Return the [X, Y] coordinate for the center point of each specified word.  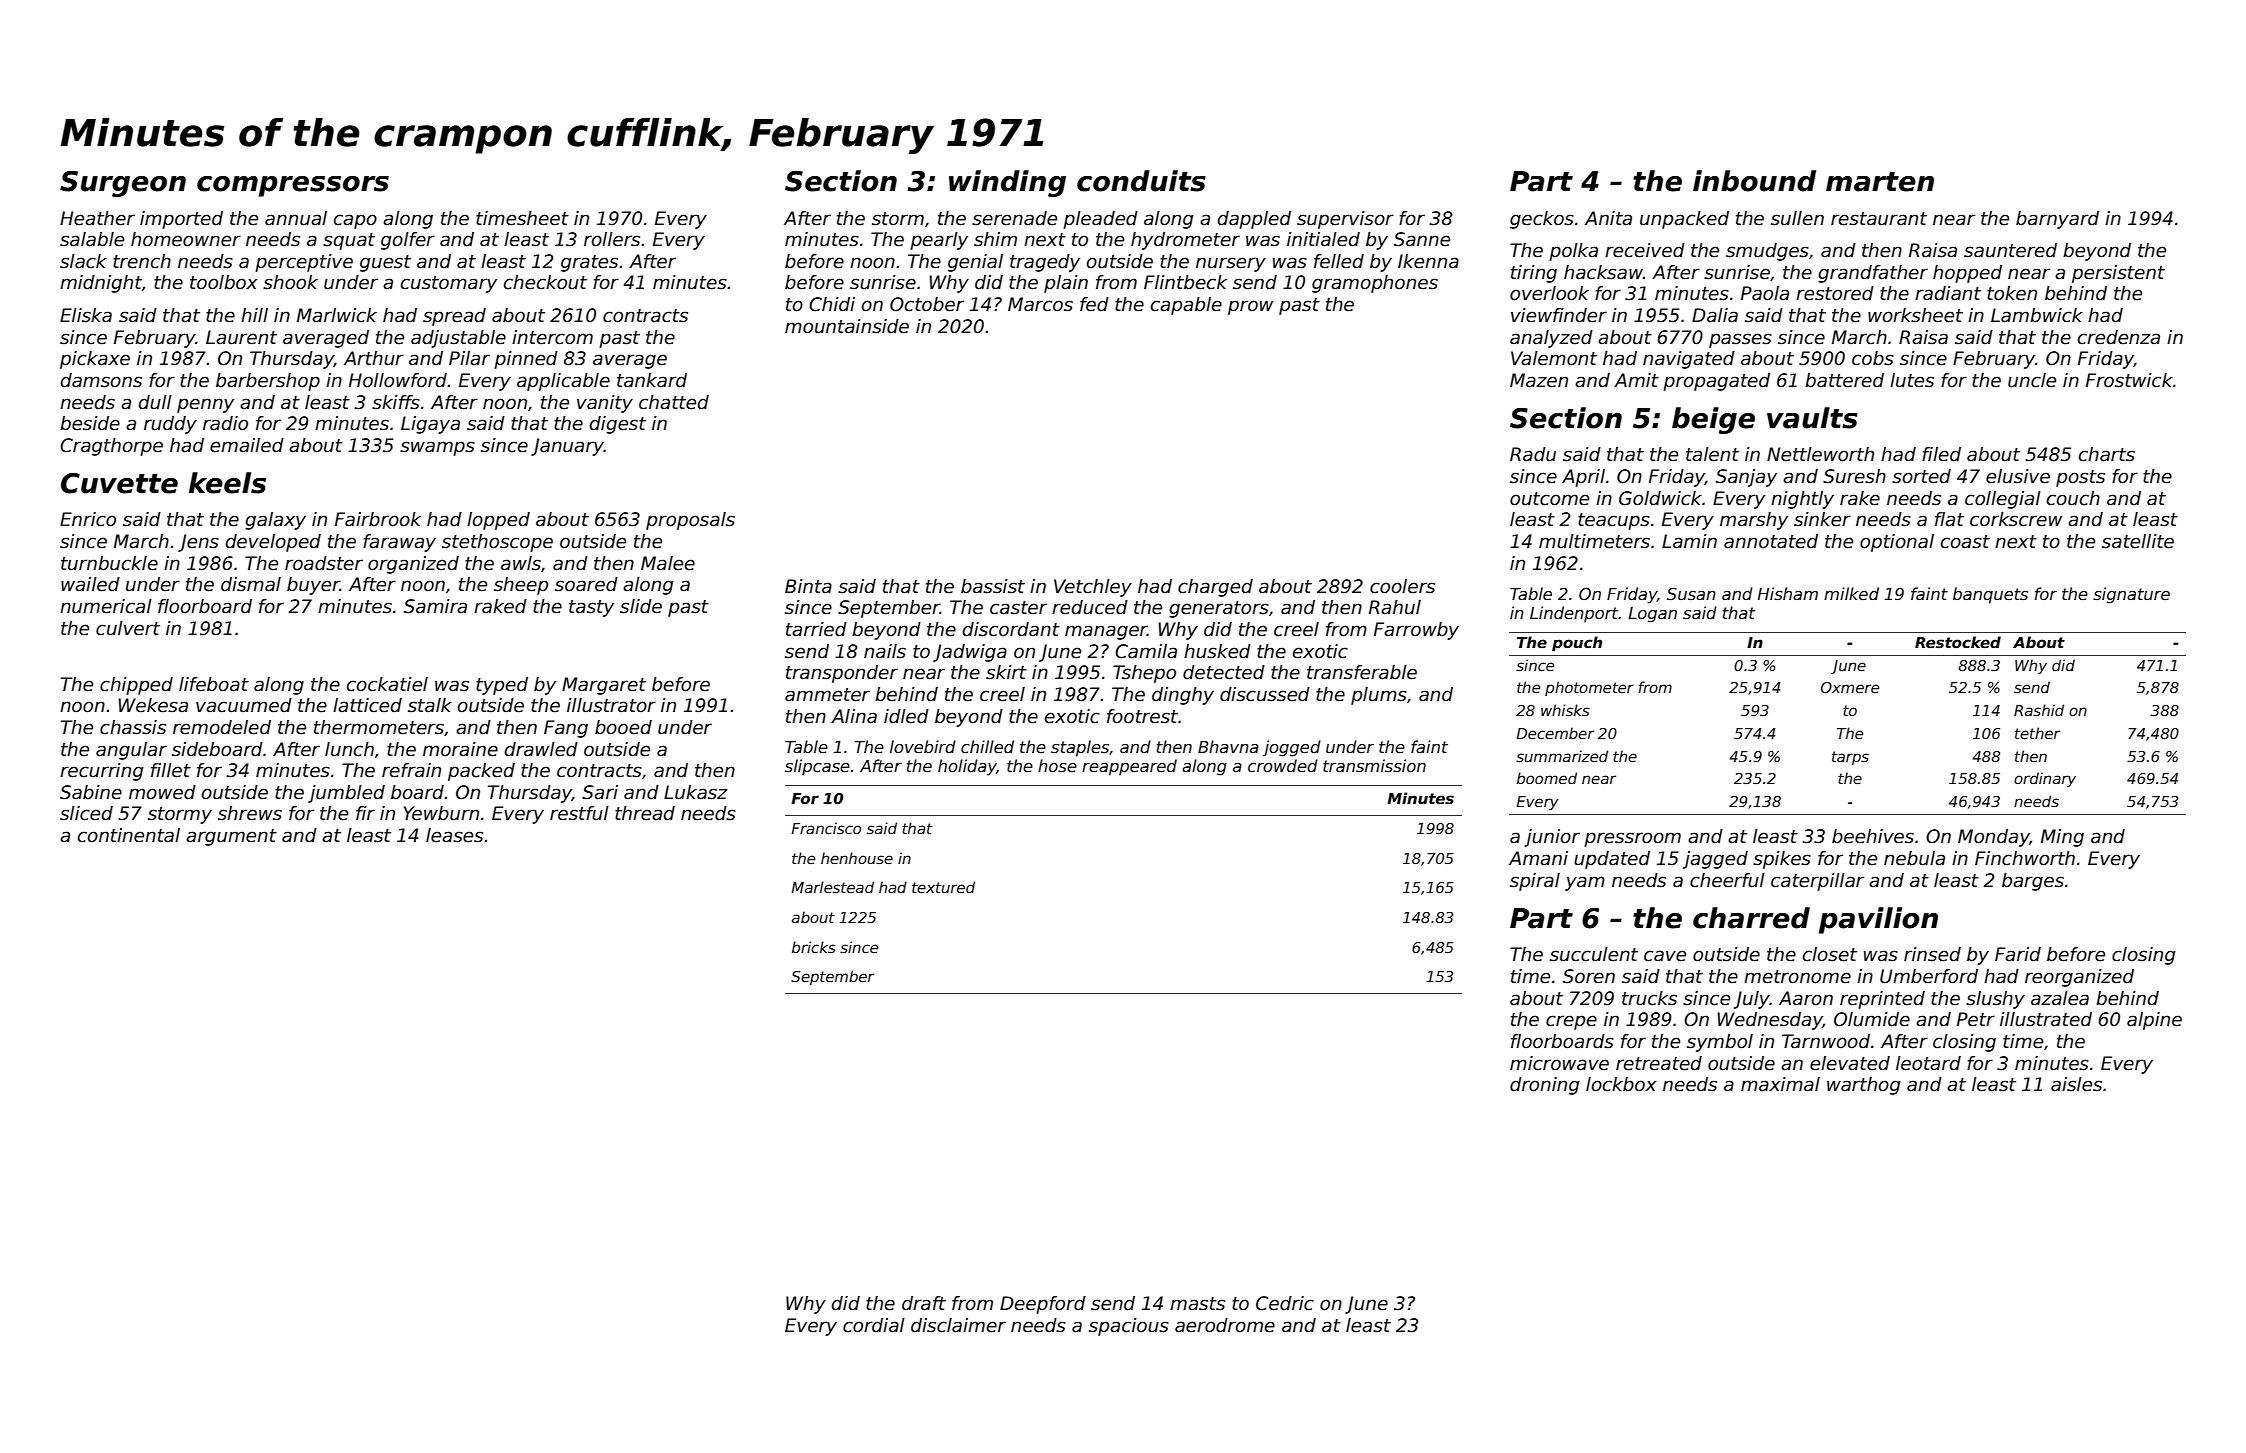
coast [1965, 542]
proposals [690, 521]
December [1555, 733]
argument [231, 837]
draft [924, 1303]
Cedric [1285, 1303]
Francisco [826, 828]
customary [449, 284]
